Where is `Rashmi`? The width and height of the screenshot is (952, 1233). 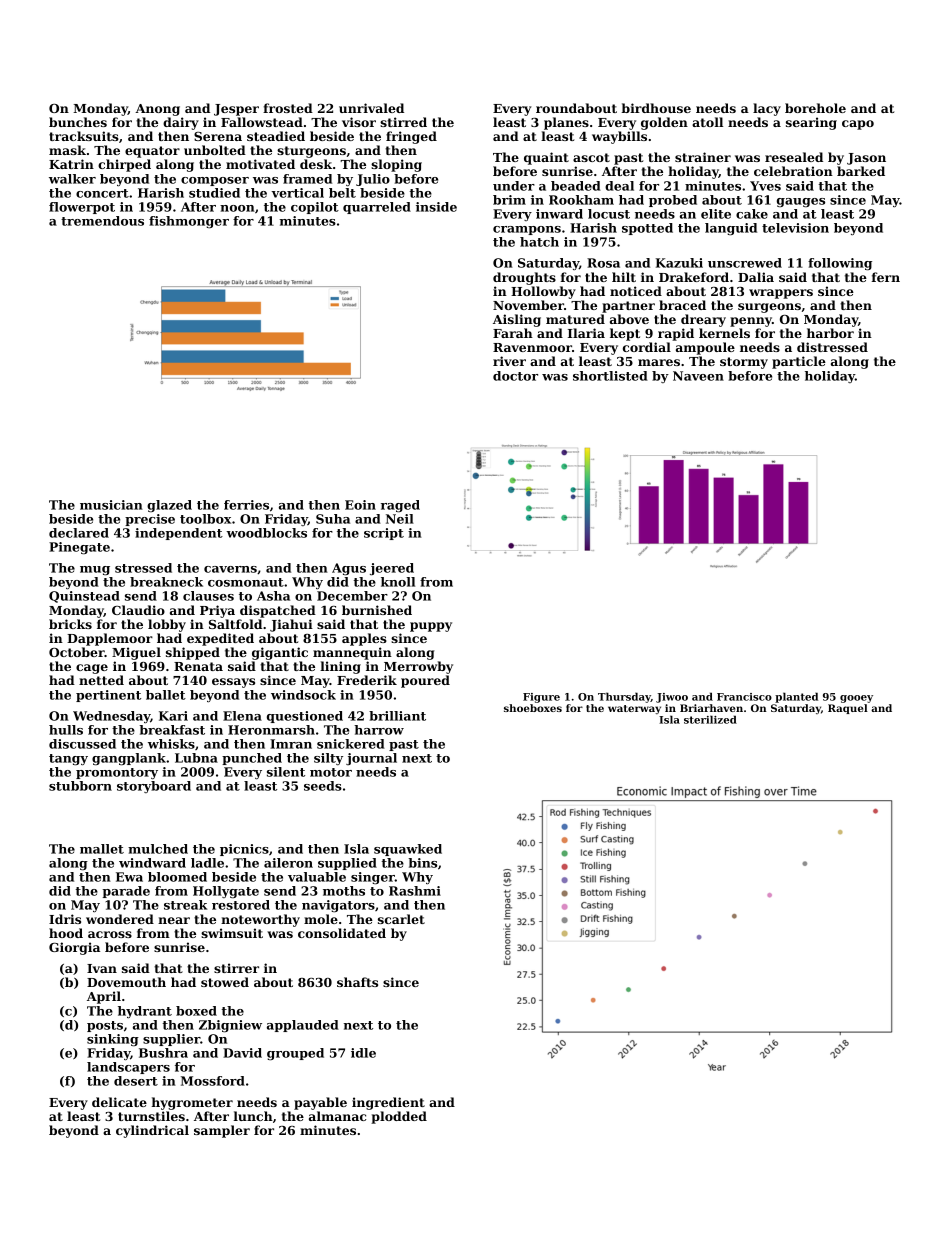 Rashmi is located at coordinates (415, 891).
